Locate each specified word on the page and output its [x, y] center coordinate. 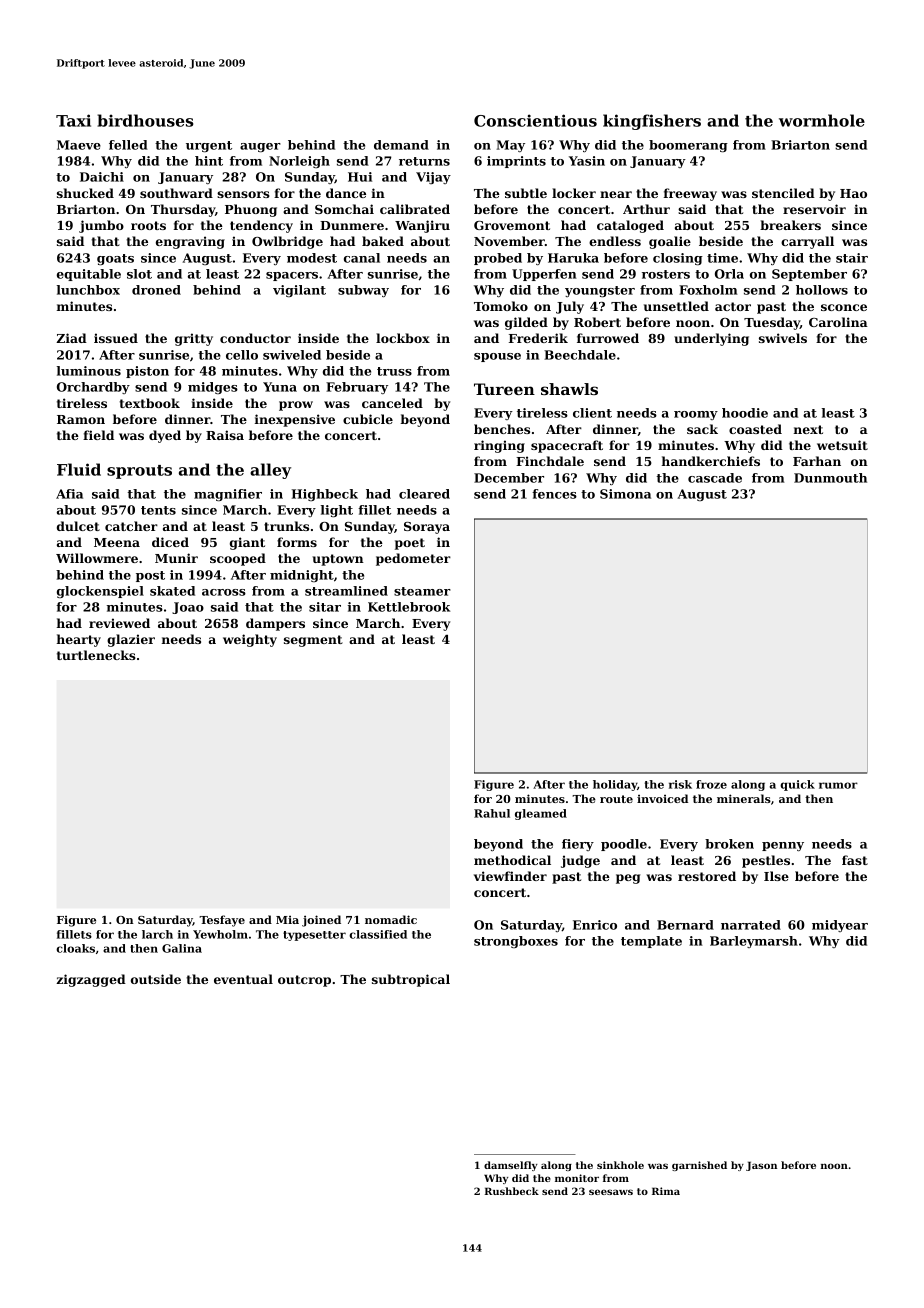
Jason [761, 1166]
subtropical [411, 980]
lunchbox [88, 290]
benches [502, 429]
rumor [838, 785]
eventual [243, 979]
